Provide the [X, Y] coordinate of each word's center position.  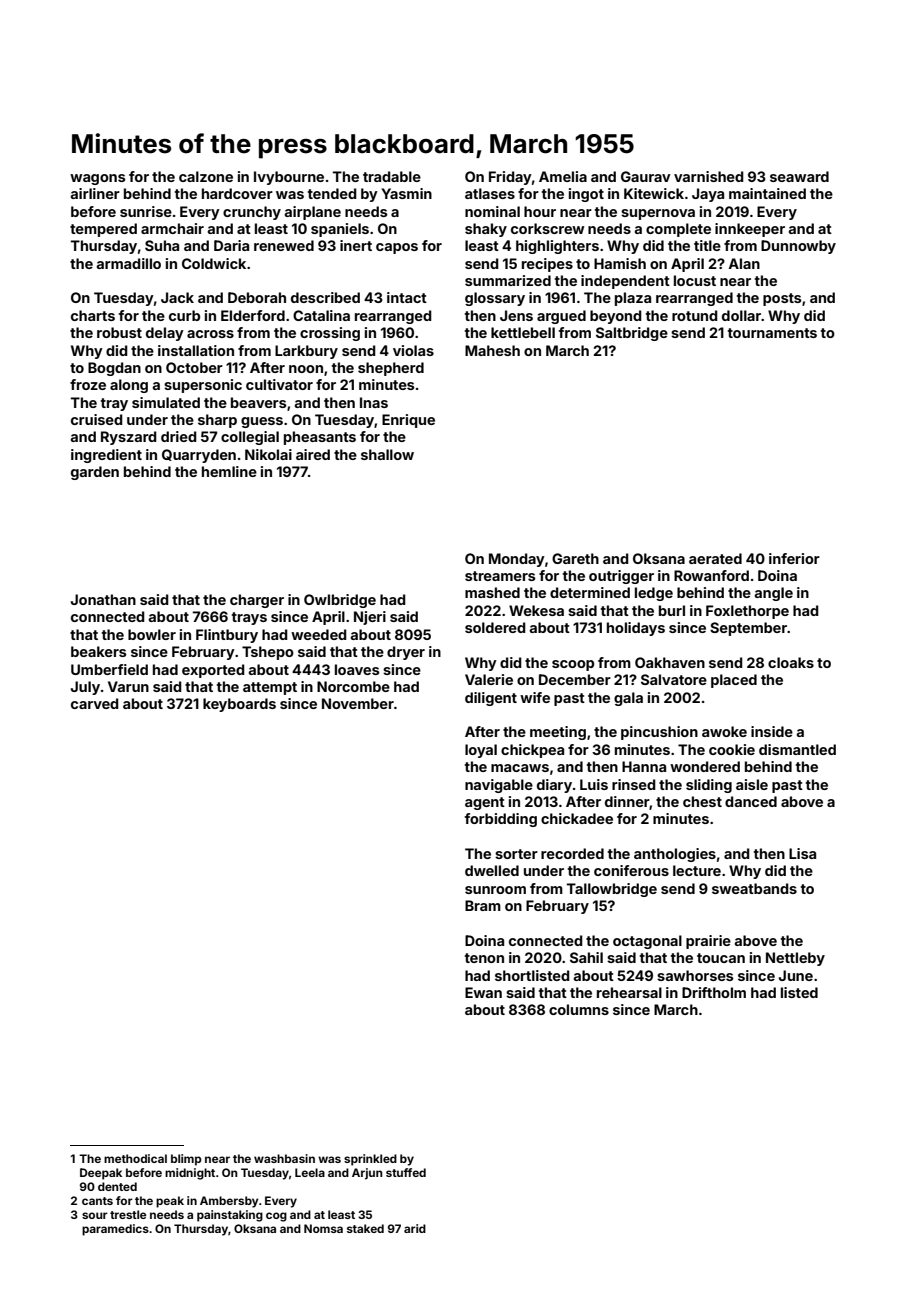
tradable [392, 176]
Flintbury [227, 636]
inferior [794, 558]
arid [415, 1228]
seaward [799, 176]
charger [257, 601]
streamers [500, 576]
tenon [484, 958]
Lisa [802, 853]
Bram [483, 905]
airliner [95, 193]
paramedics [115, 1230]
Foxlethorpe [747, 612]
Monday [517, 560]
